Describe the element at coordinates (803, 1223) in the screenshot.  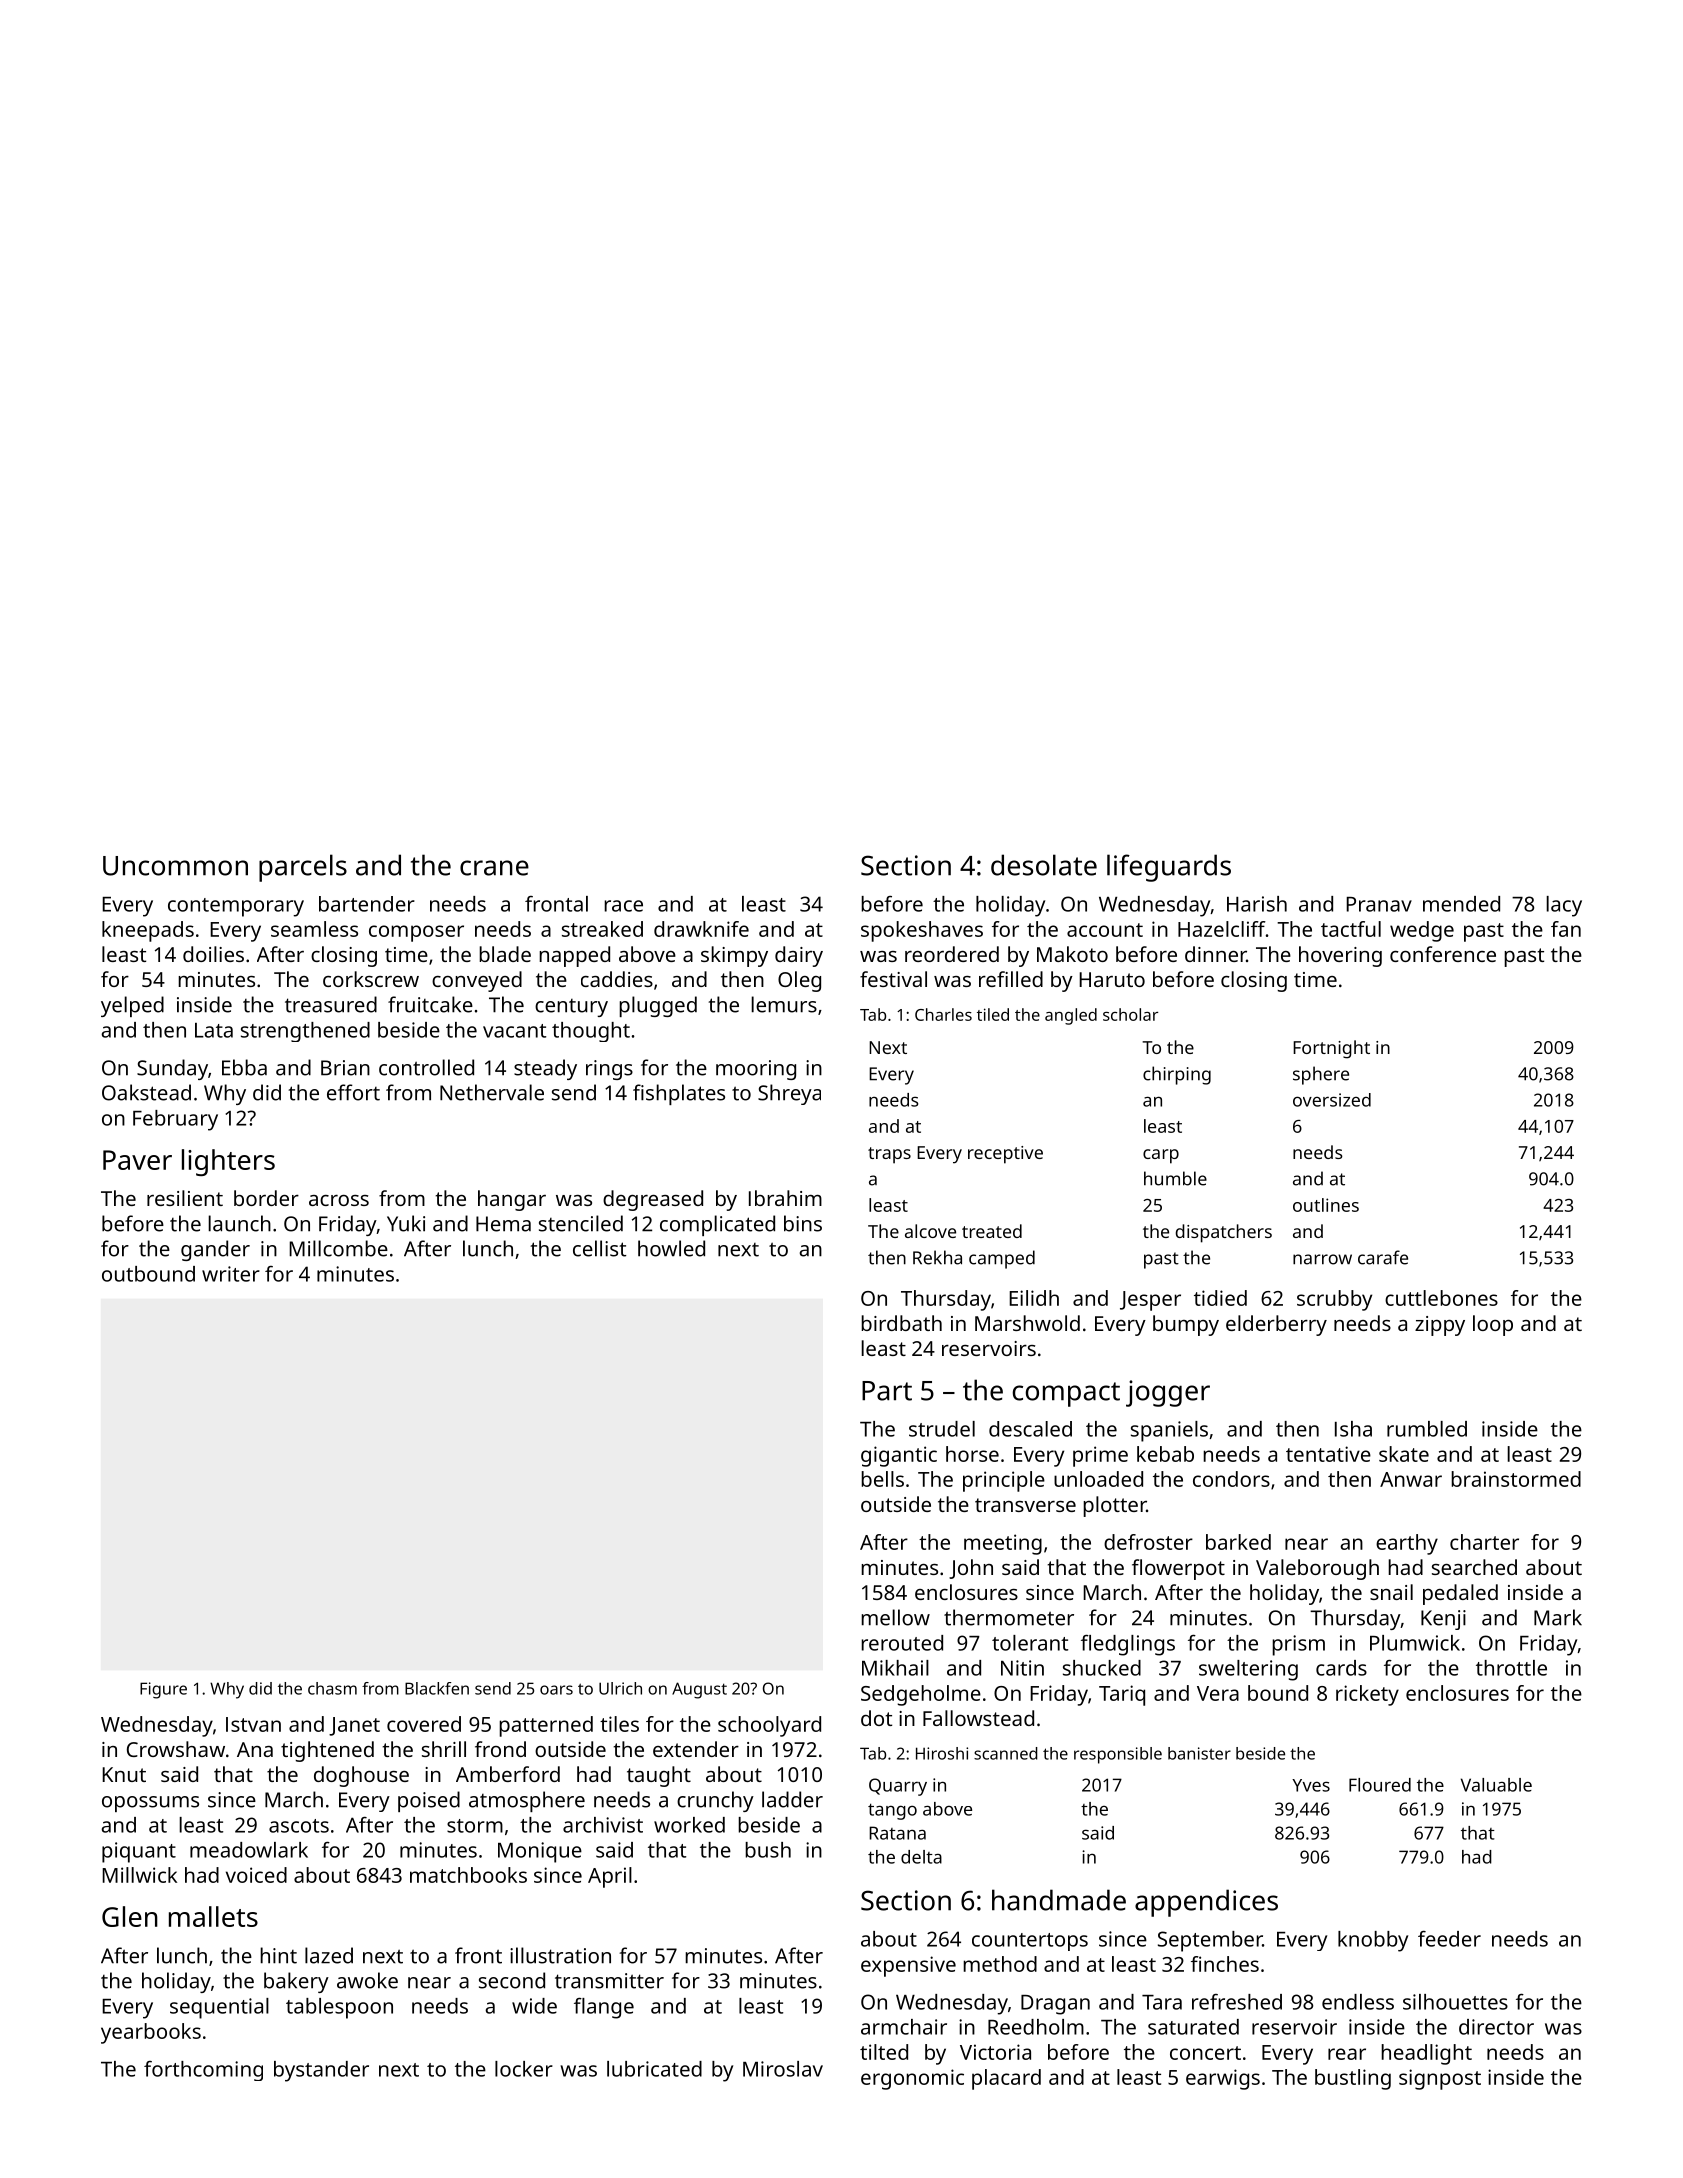
I see `bins` at that location.
